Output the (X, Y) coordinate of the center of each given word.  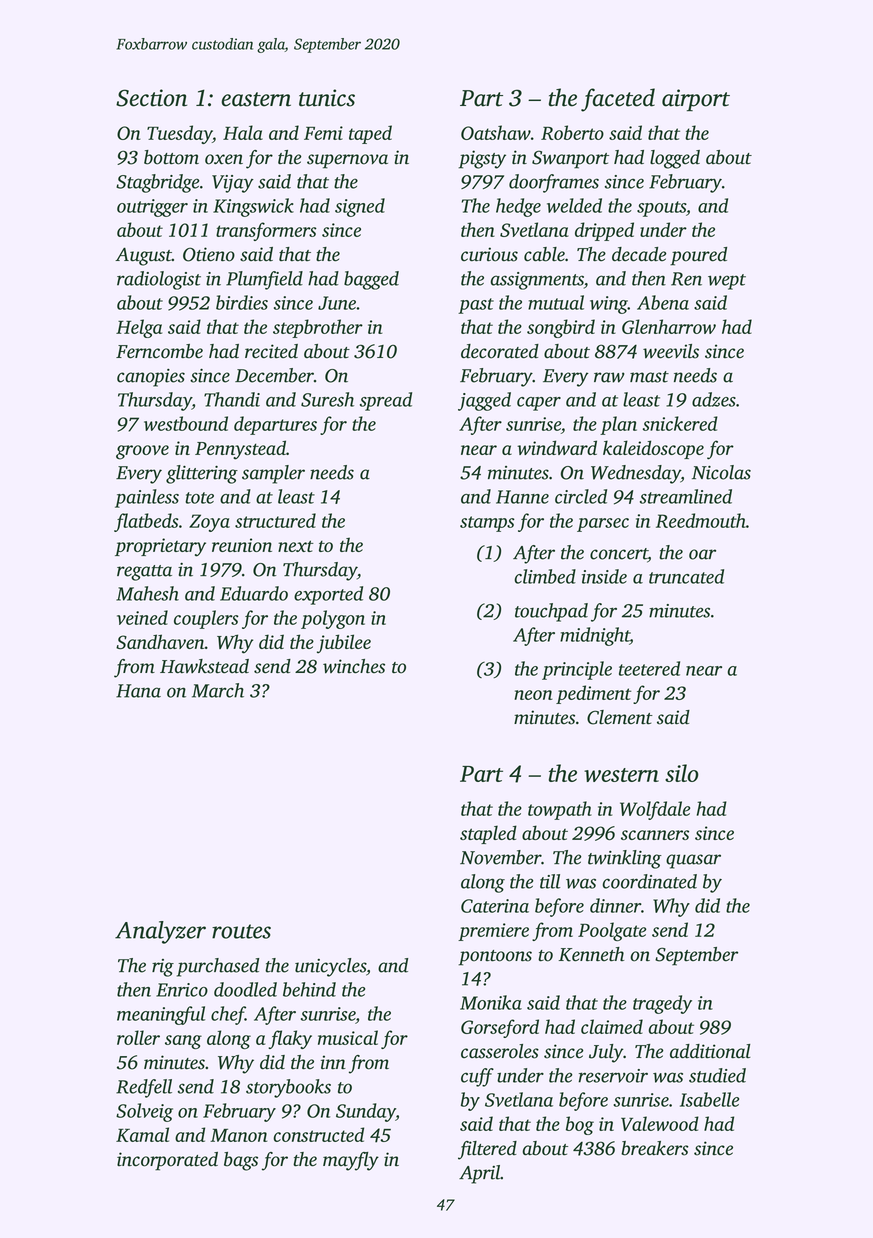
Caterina (495, 906)
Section (151, 98)
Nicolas (721, 472)
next (296, 546)
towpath (560, 810)
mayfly (351, 1161)
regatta (144, 573)
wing (609, 305)
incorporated (167, 1161)
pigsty (482, 159)
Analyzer (160, 932)
